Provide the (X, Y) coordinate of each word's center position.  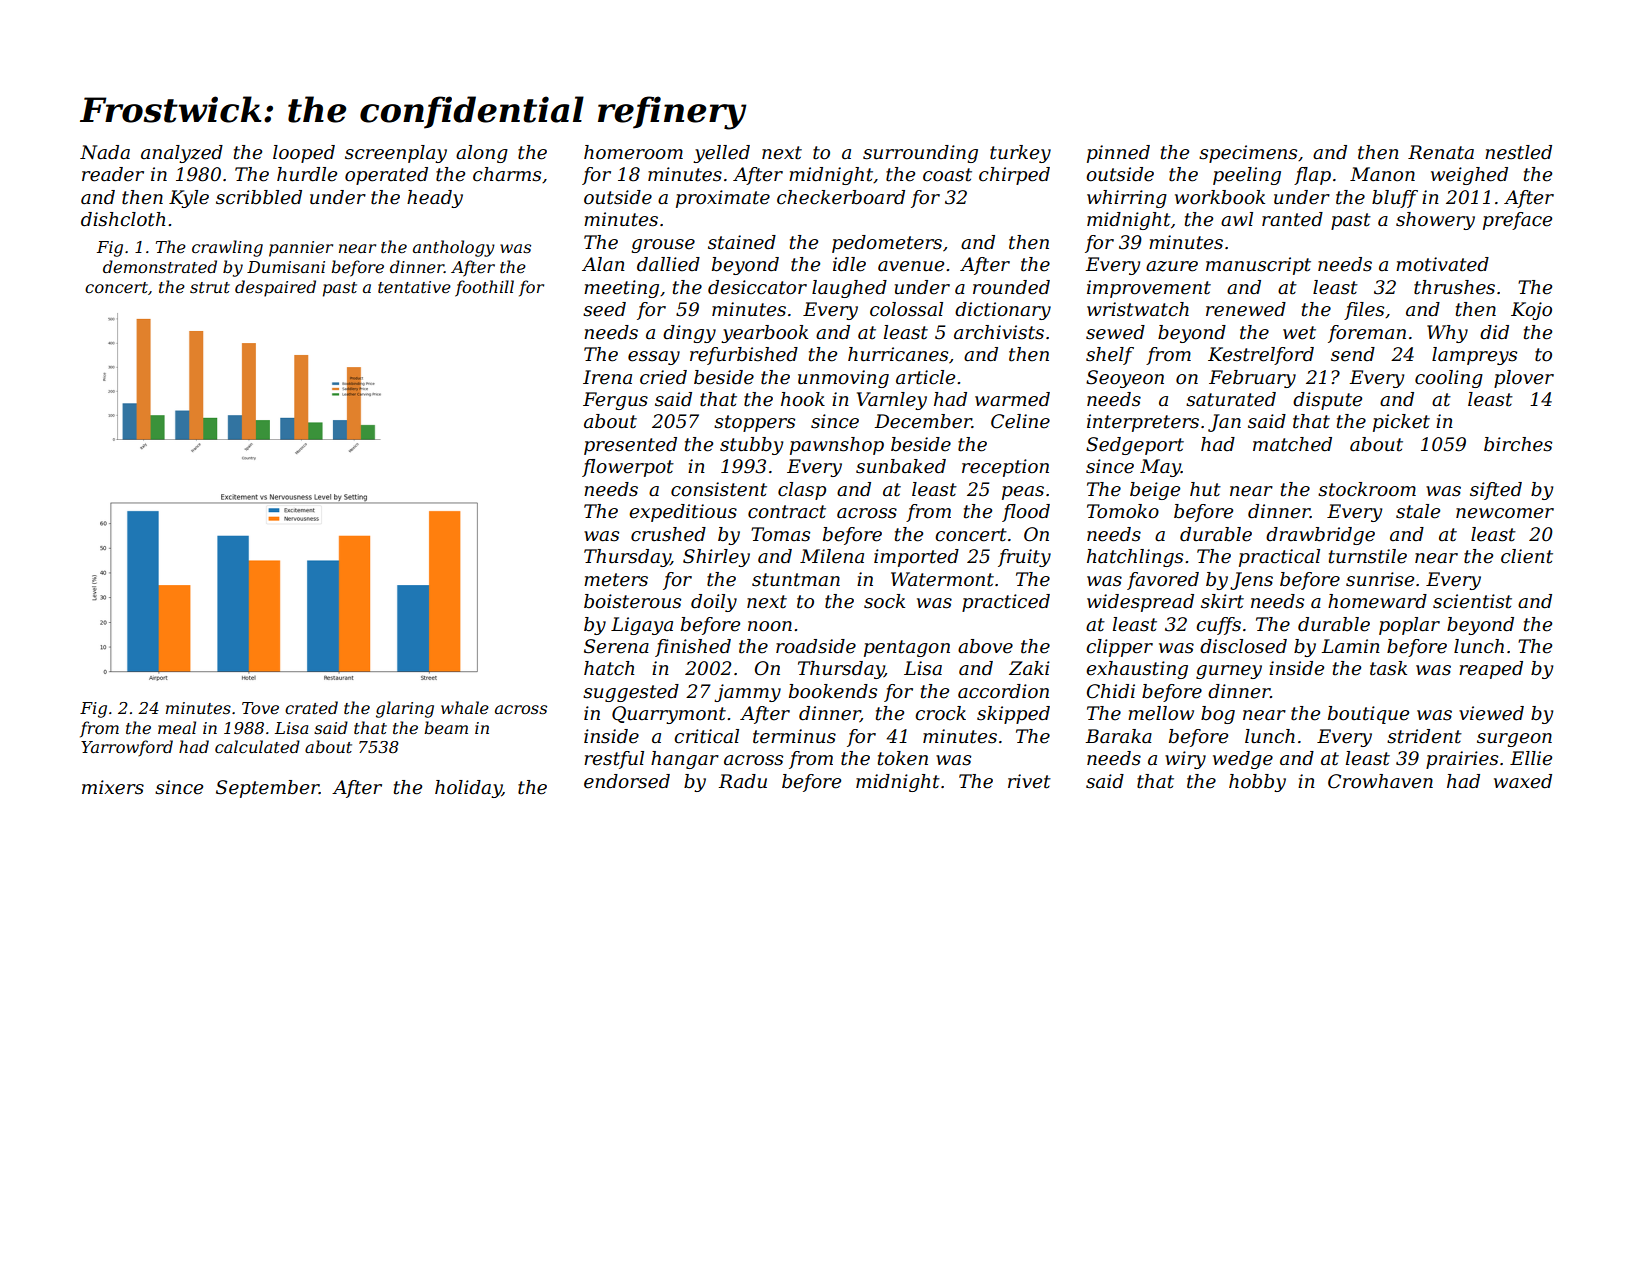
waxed (1523, 781)
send (1353, 354)
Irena (607, 377)
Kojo (1531, 311)
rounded (1011, 287)
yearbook (764, 334)
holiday (468, 789)
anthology (454, 248)
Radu (742, 781)
